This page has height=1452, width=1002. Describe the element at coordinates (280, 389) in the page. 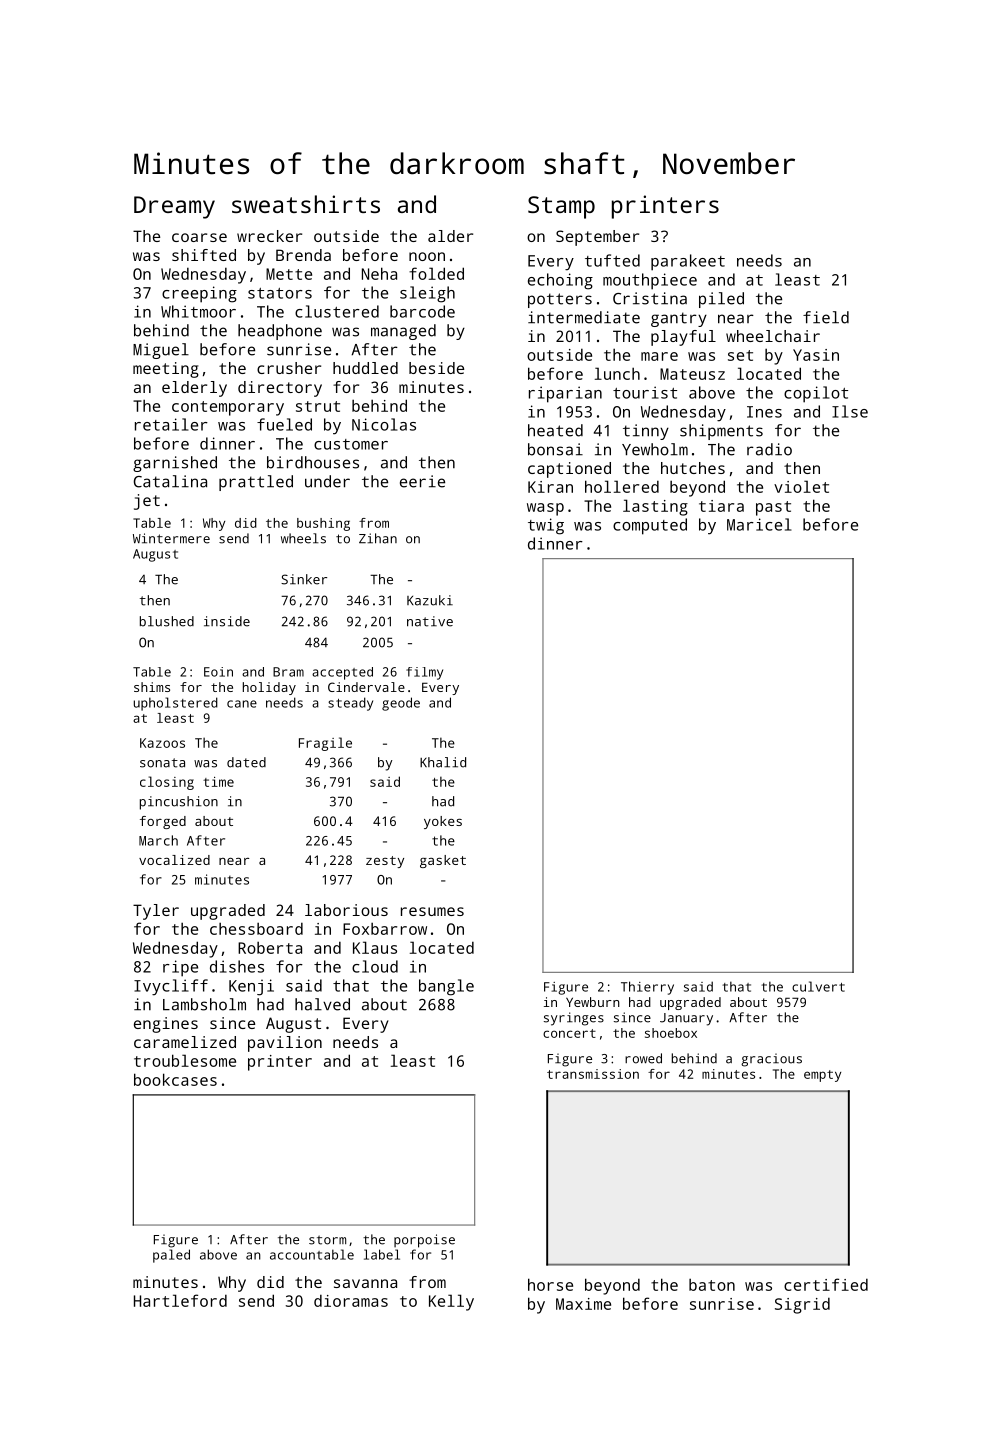

I see `directory` at that location.
